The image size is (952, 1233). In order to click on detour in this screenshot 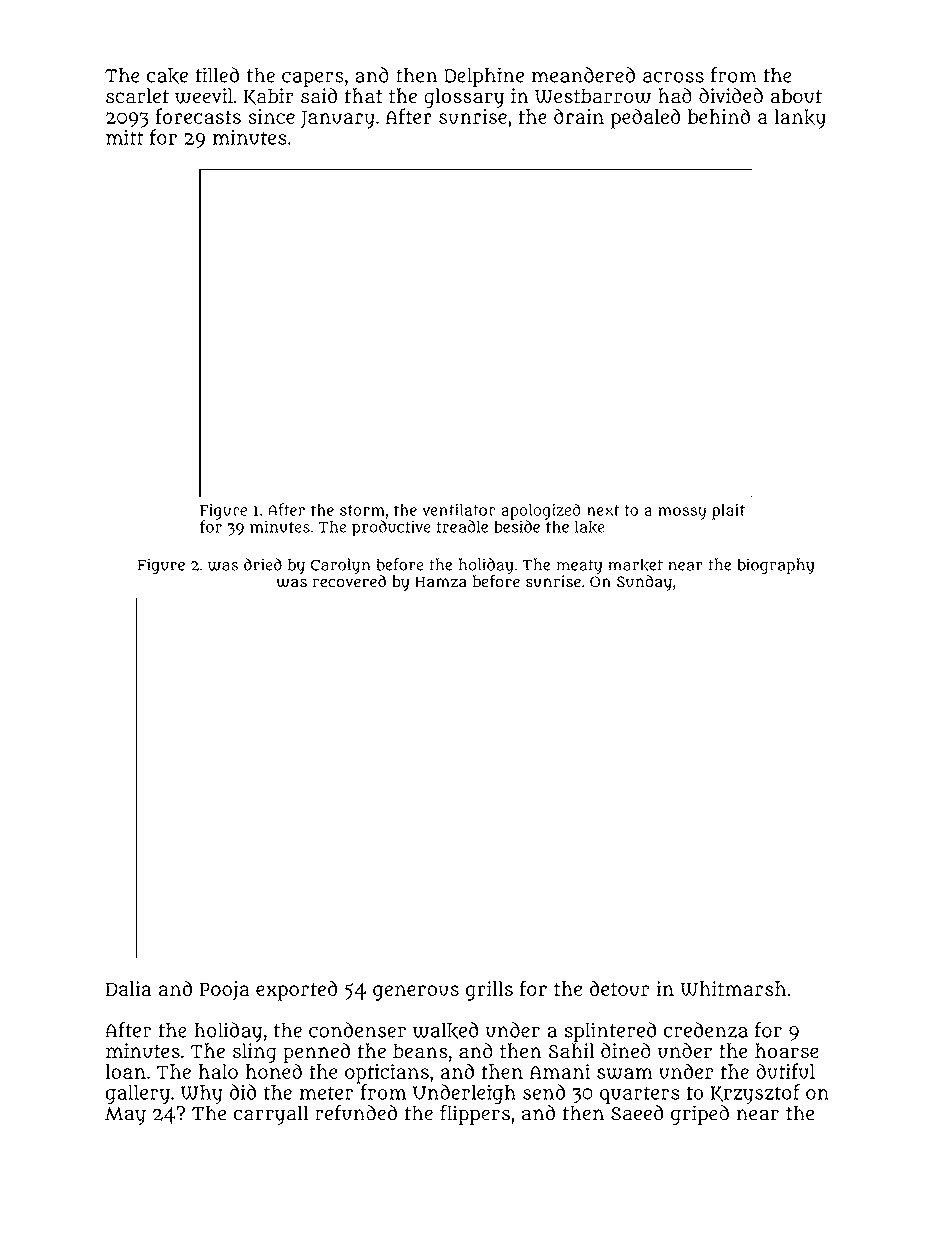, I will do `click(619, 988)`.
